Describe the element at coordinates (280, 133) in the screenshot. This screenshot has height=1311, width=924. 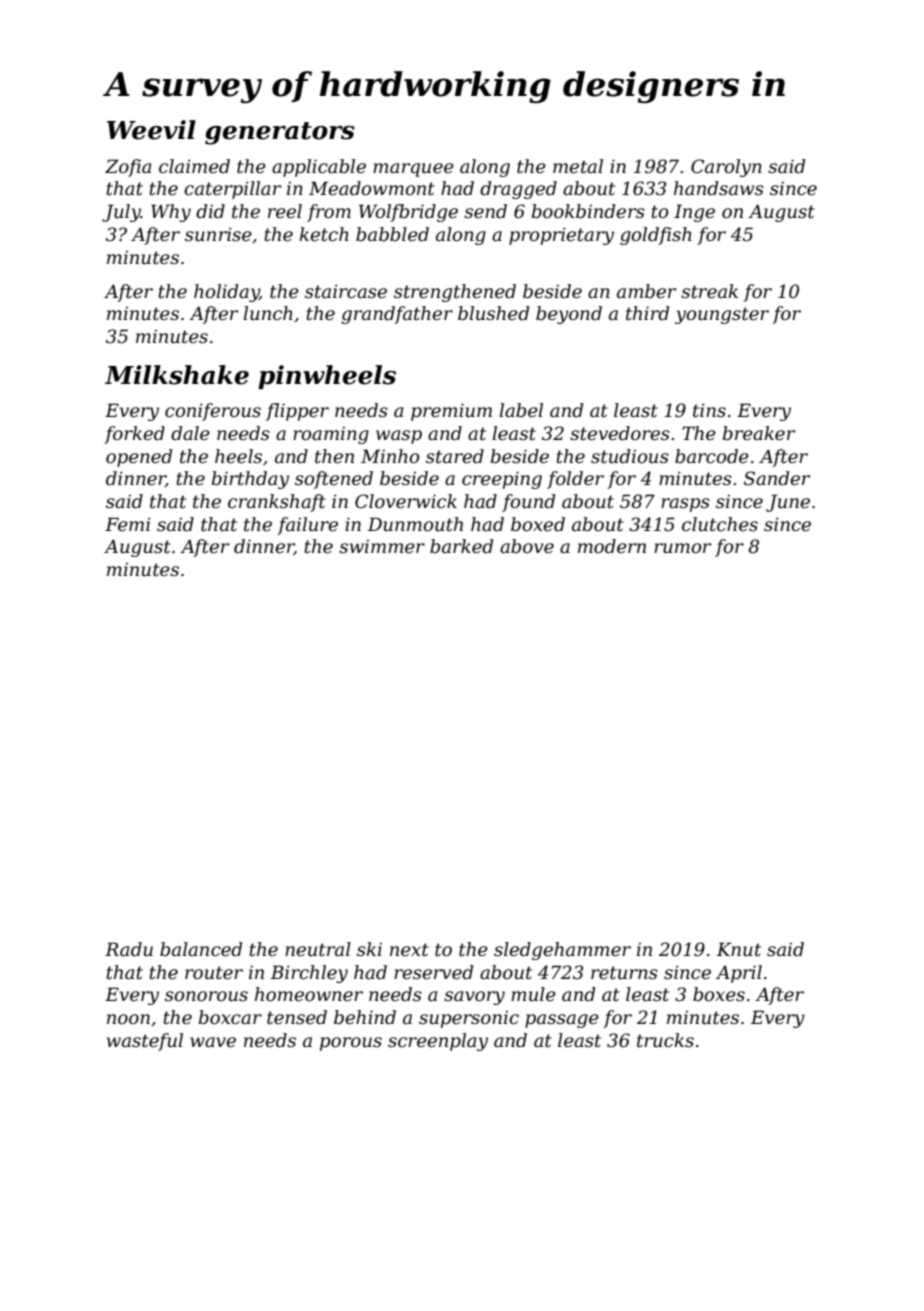
I see `generators` at that location.
